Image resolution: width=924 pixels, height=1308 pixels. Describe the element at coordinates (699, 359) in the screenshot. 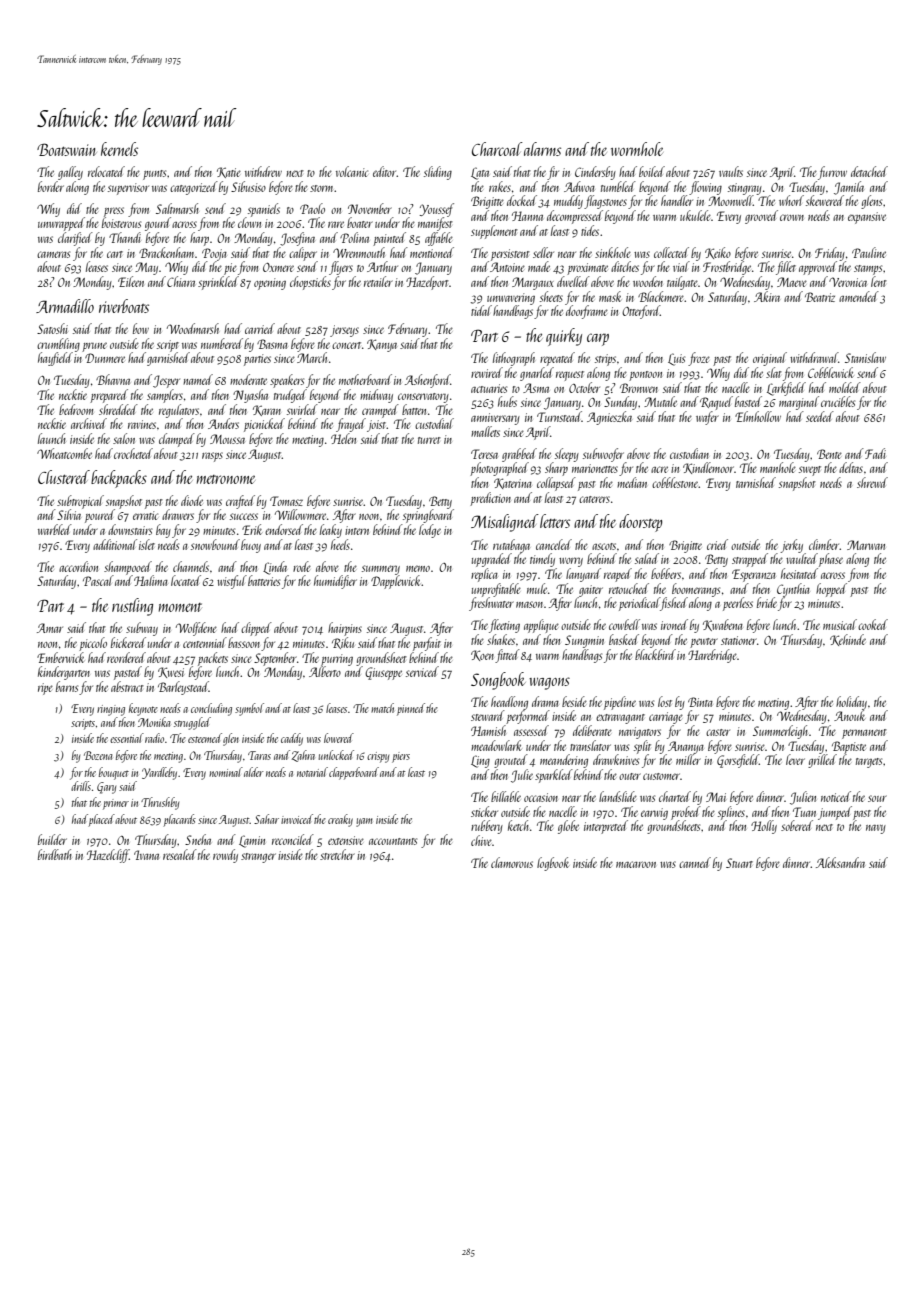

I see `froze` at that location.
